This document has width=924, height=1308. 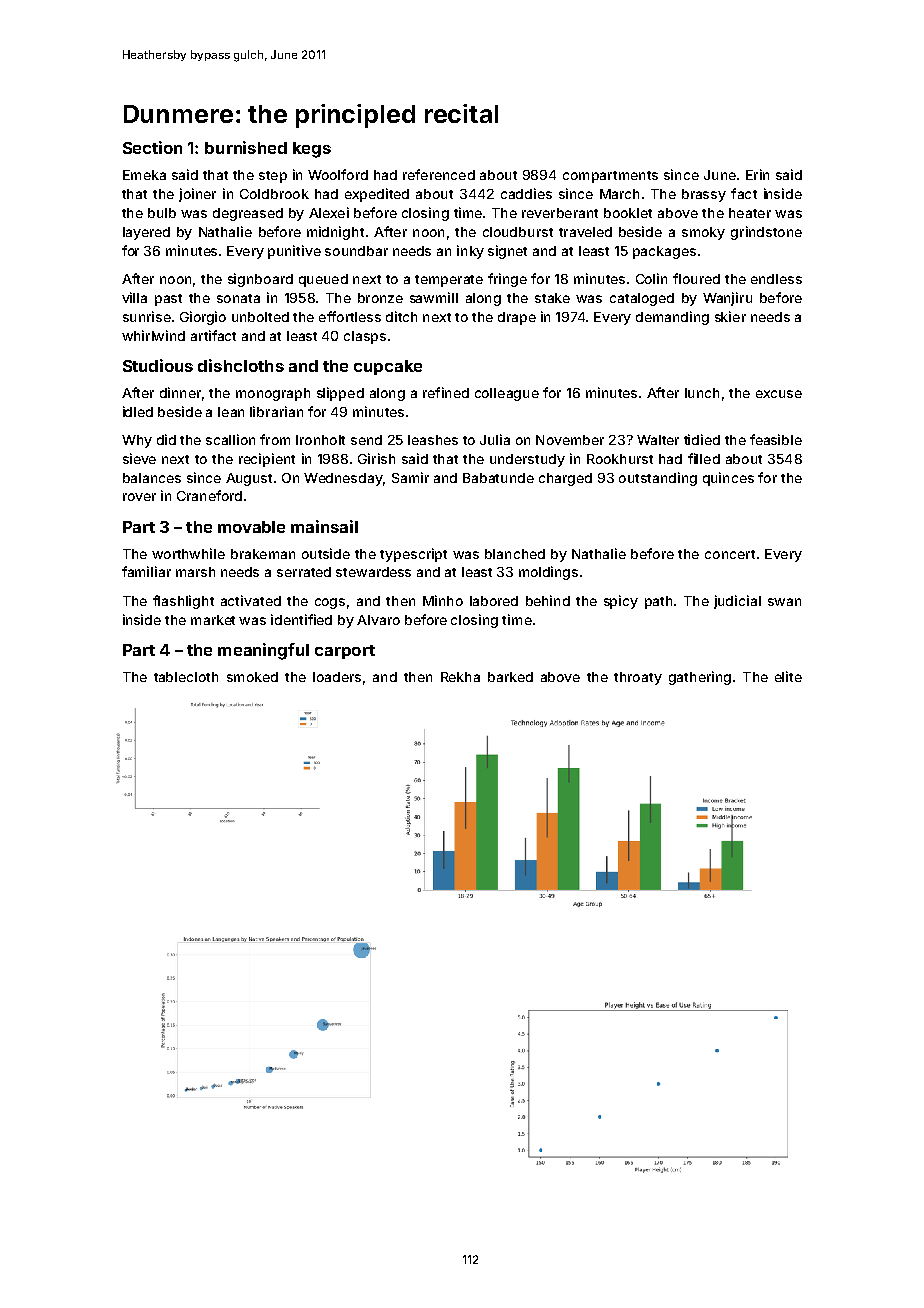 What do you see at coordinates (658, 440) in the document?
I see `Walter` at bounding box center [658, 440].
